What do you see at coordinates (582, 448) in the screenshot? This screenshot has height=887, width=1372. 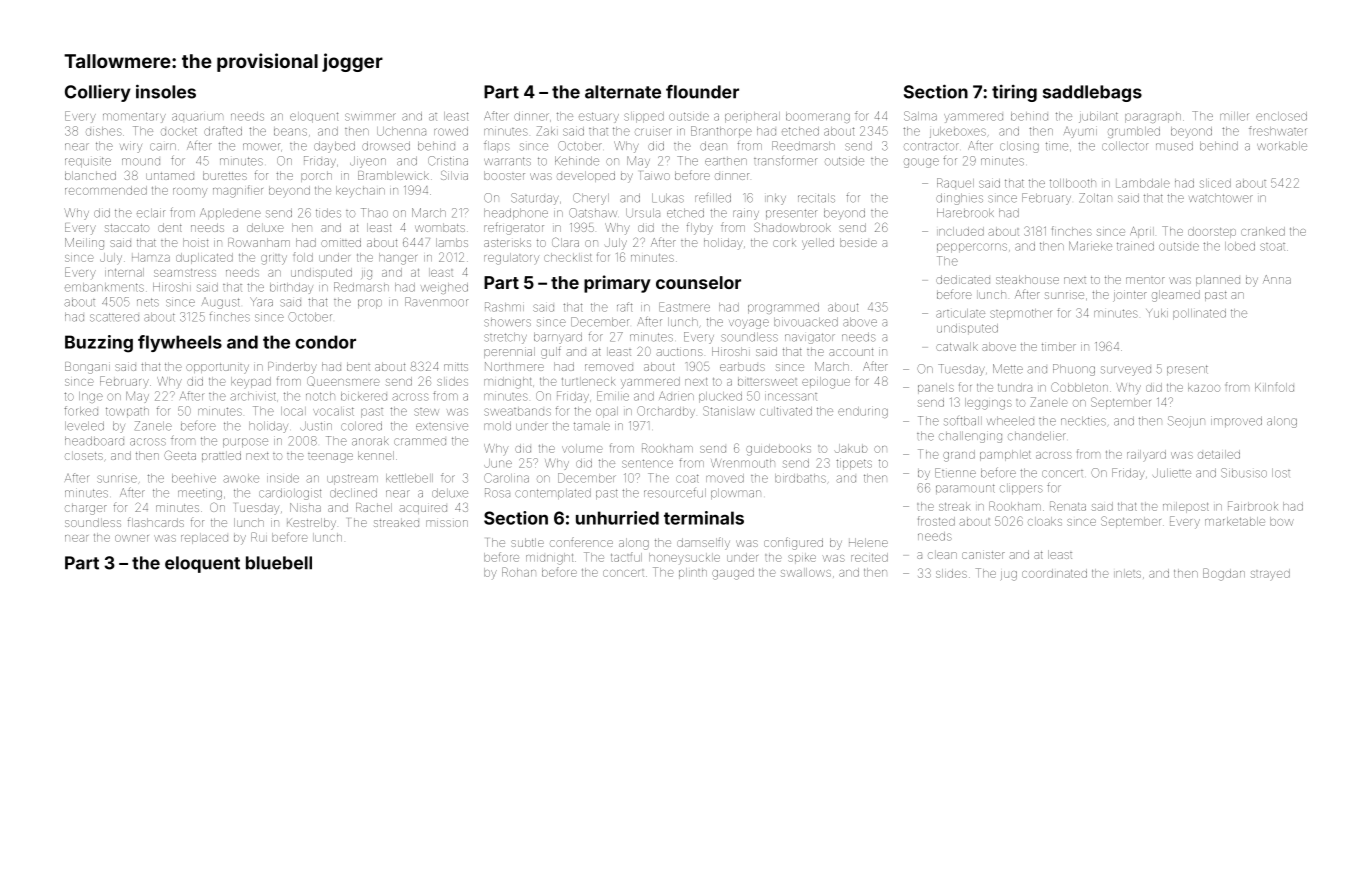 I see `volume` at bounding box center [582, 448].
